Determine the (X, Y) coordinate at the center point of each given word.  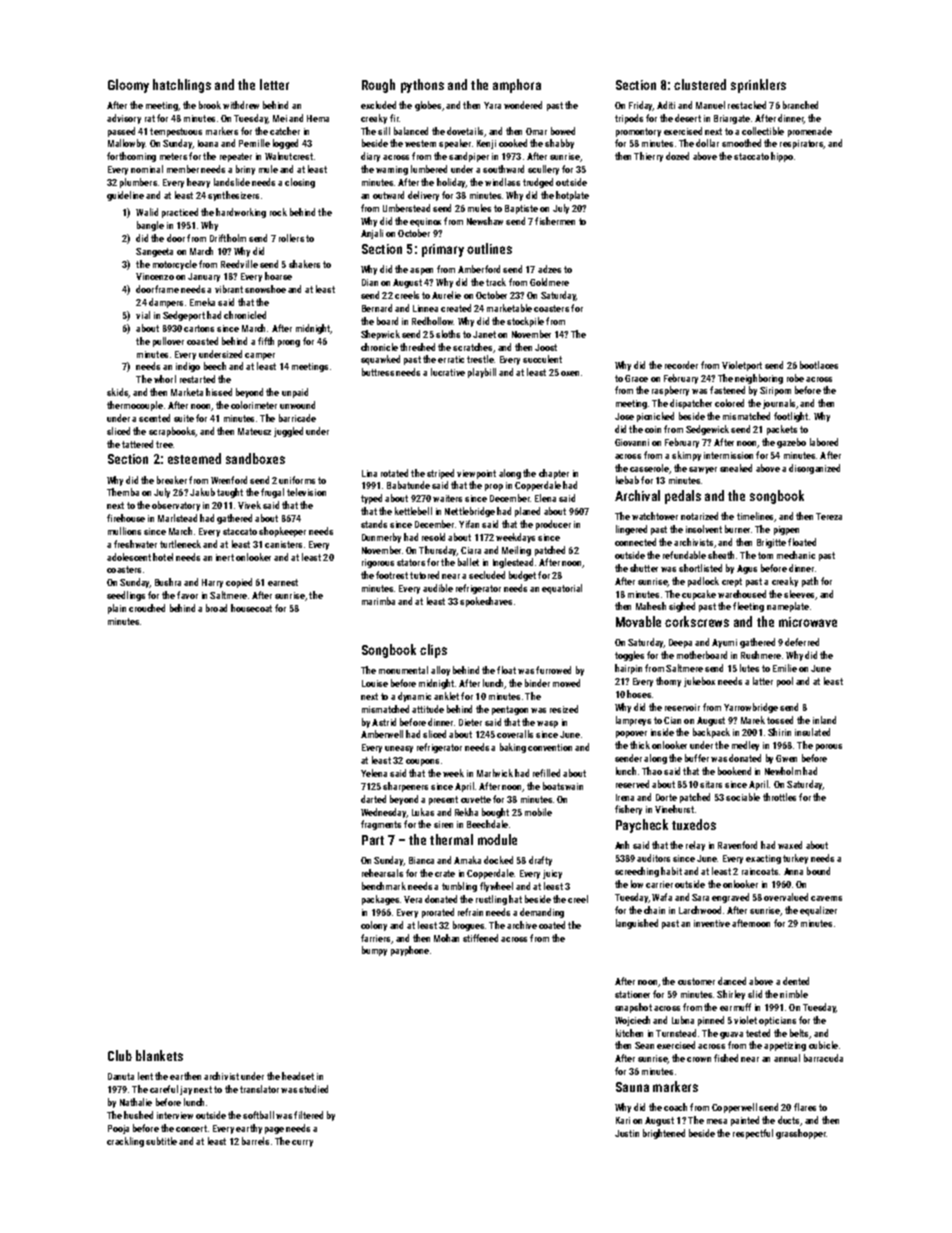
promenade (810, 132)
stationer (632, 994)
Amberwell (382, 734)
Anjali (372, 234)
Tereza (829, 516)
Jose (624, 416)
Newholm (783, 771)
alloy (440, 671)
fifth (266, 341)
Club (120, 1055)
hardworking (241, 213)
